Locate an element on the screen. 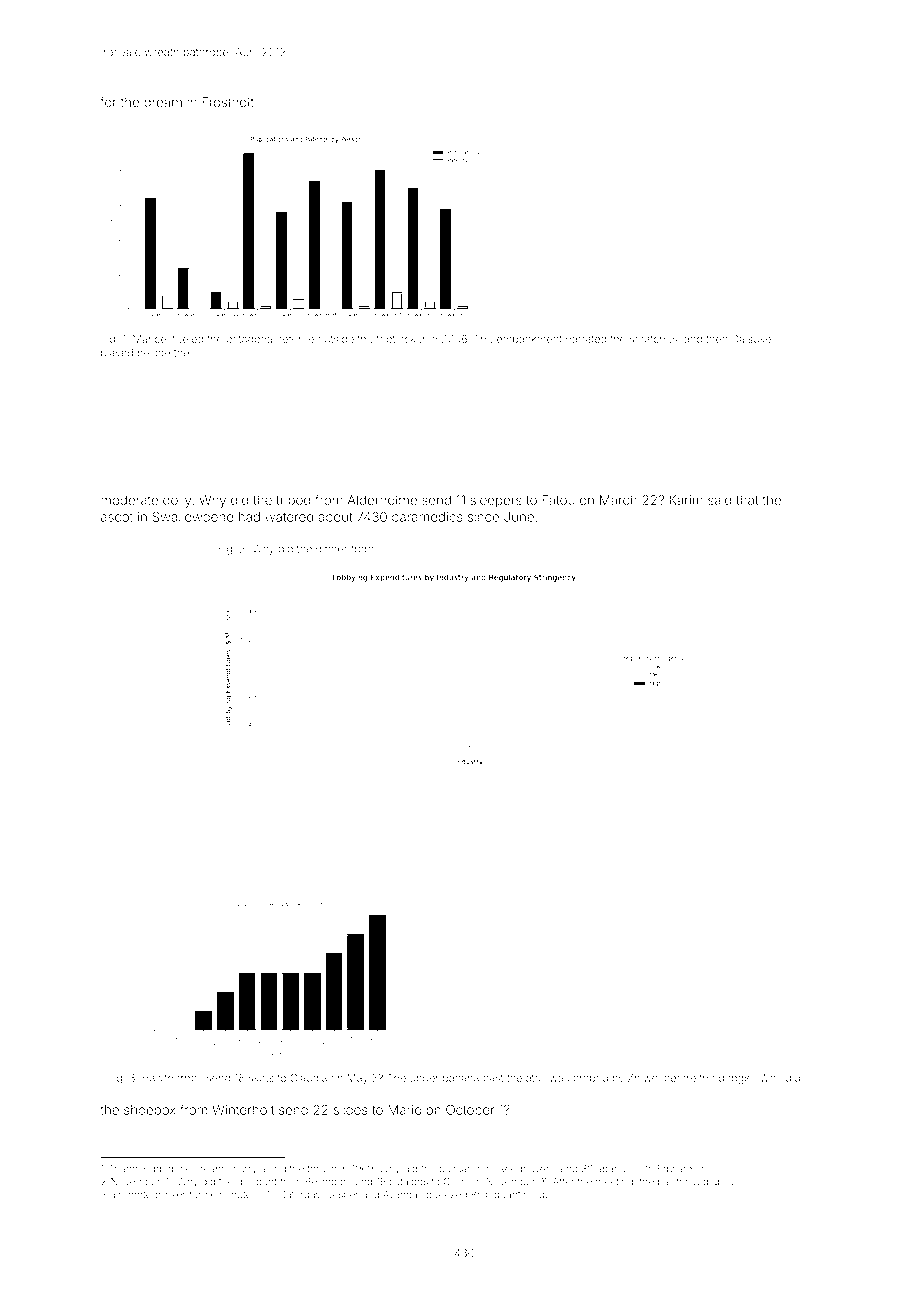 This screenshot has width=908, height=1316. then is located at coordinates (717, 339).
